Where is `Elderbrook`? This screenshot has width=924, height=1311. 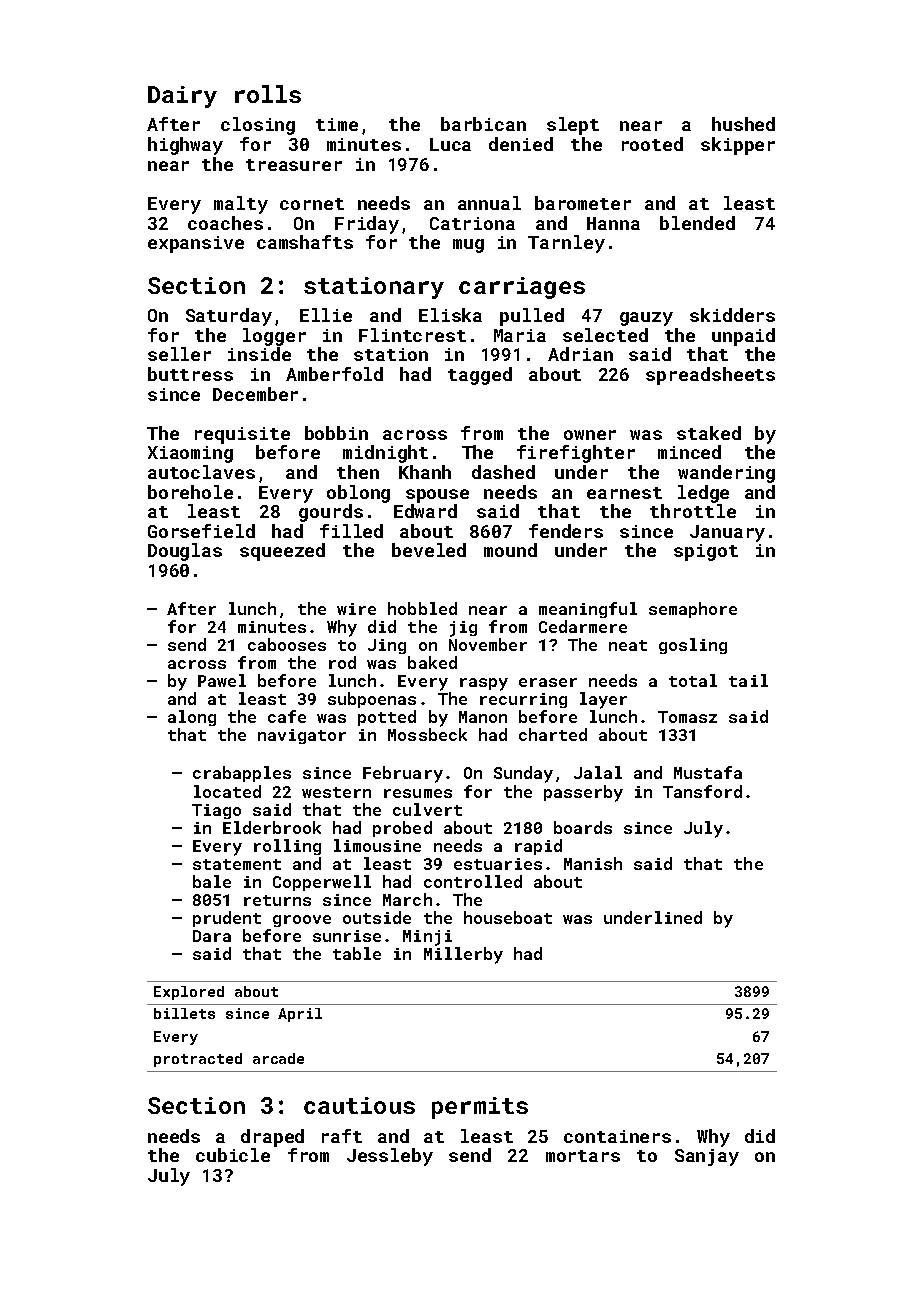 Elderbrook is located at coordinates (272, 827).
